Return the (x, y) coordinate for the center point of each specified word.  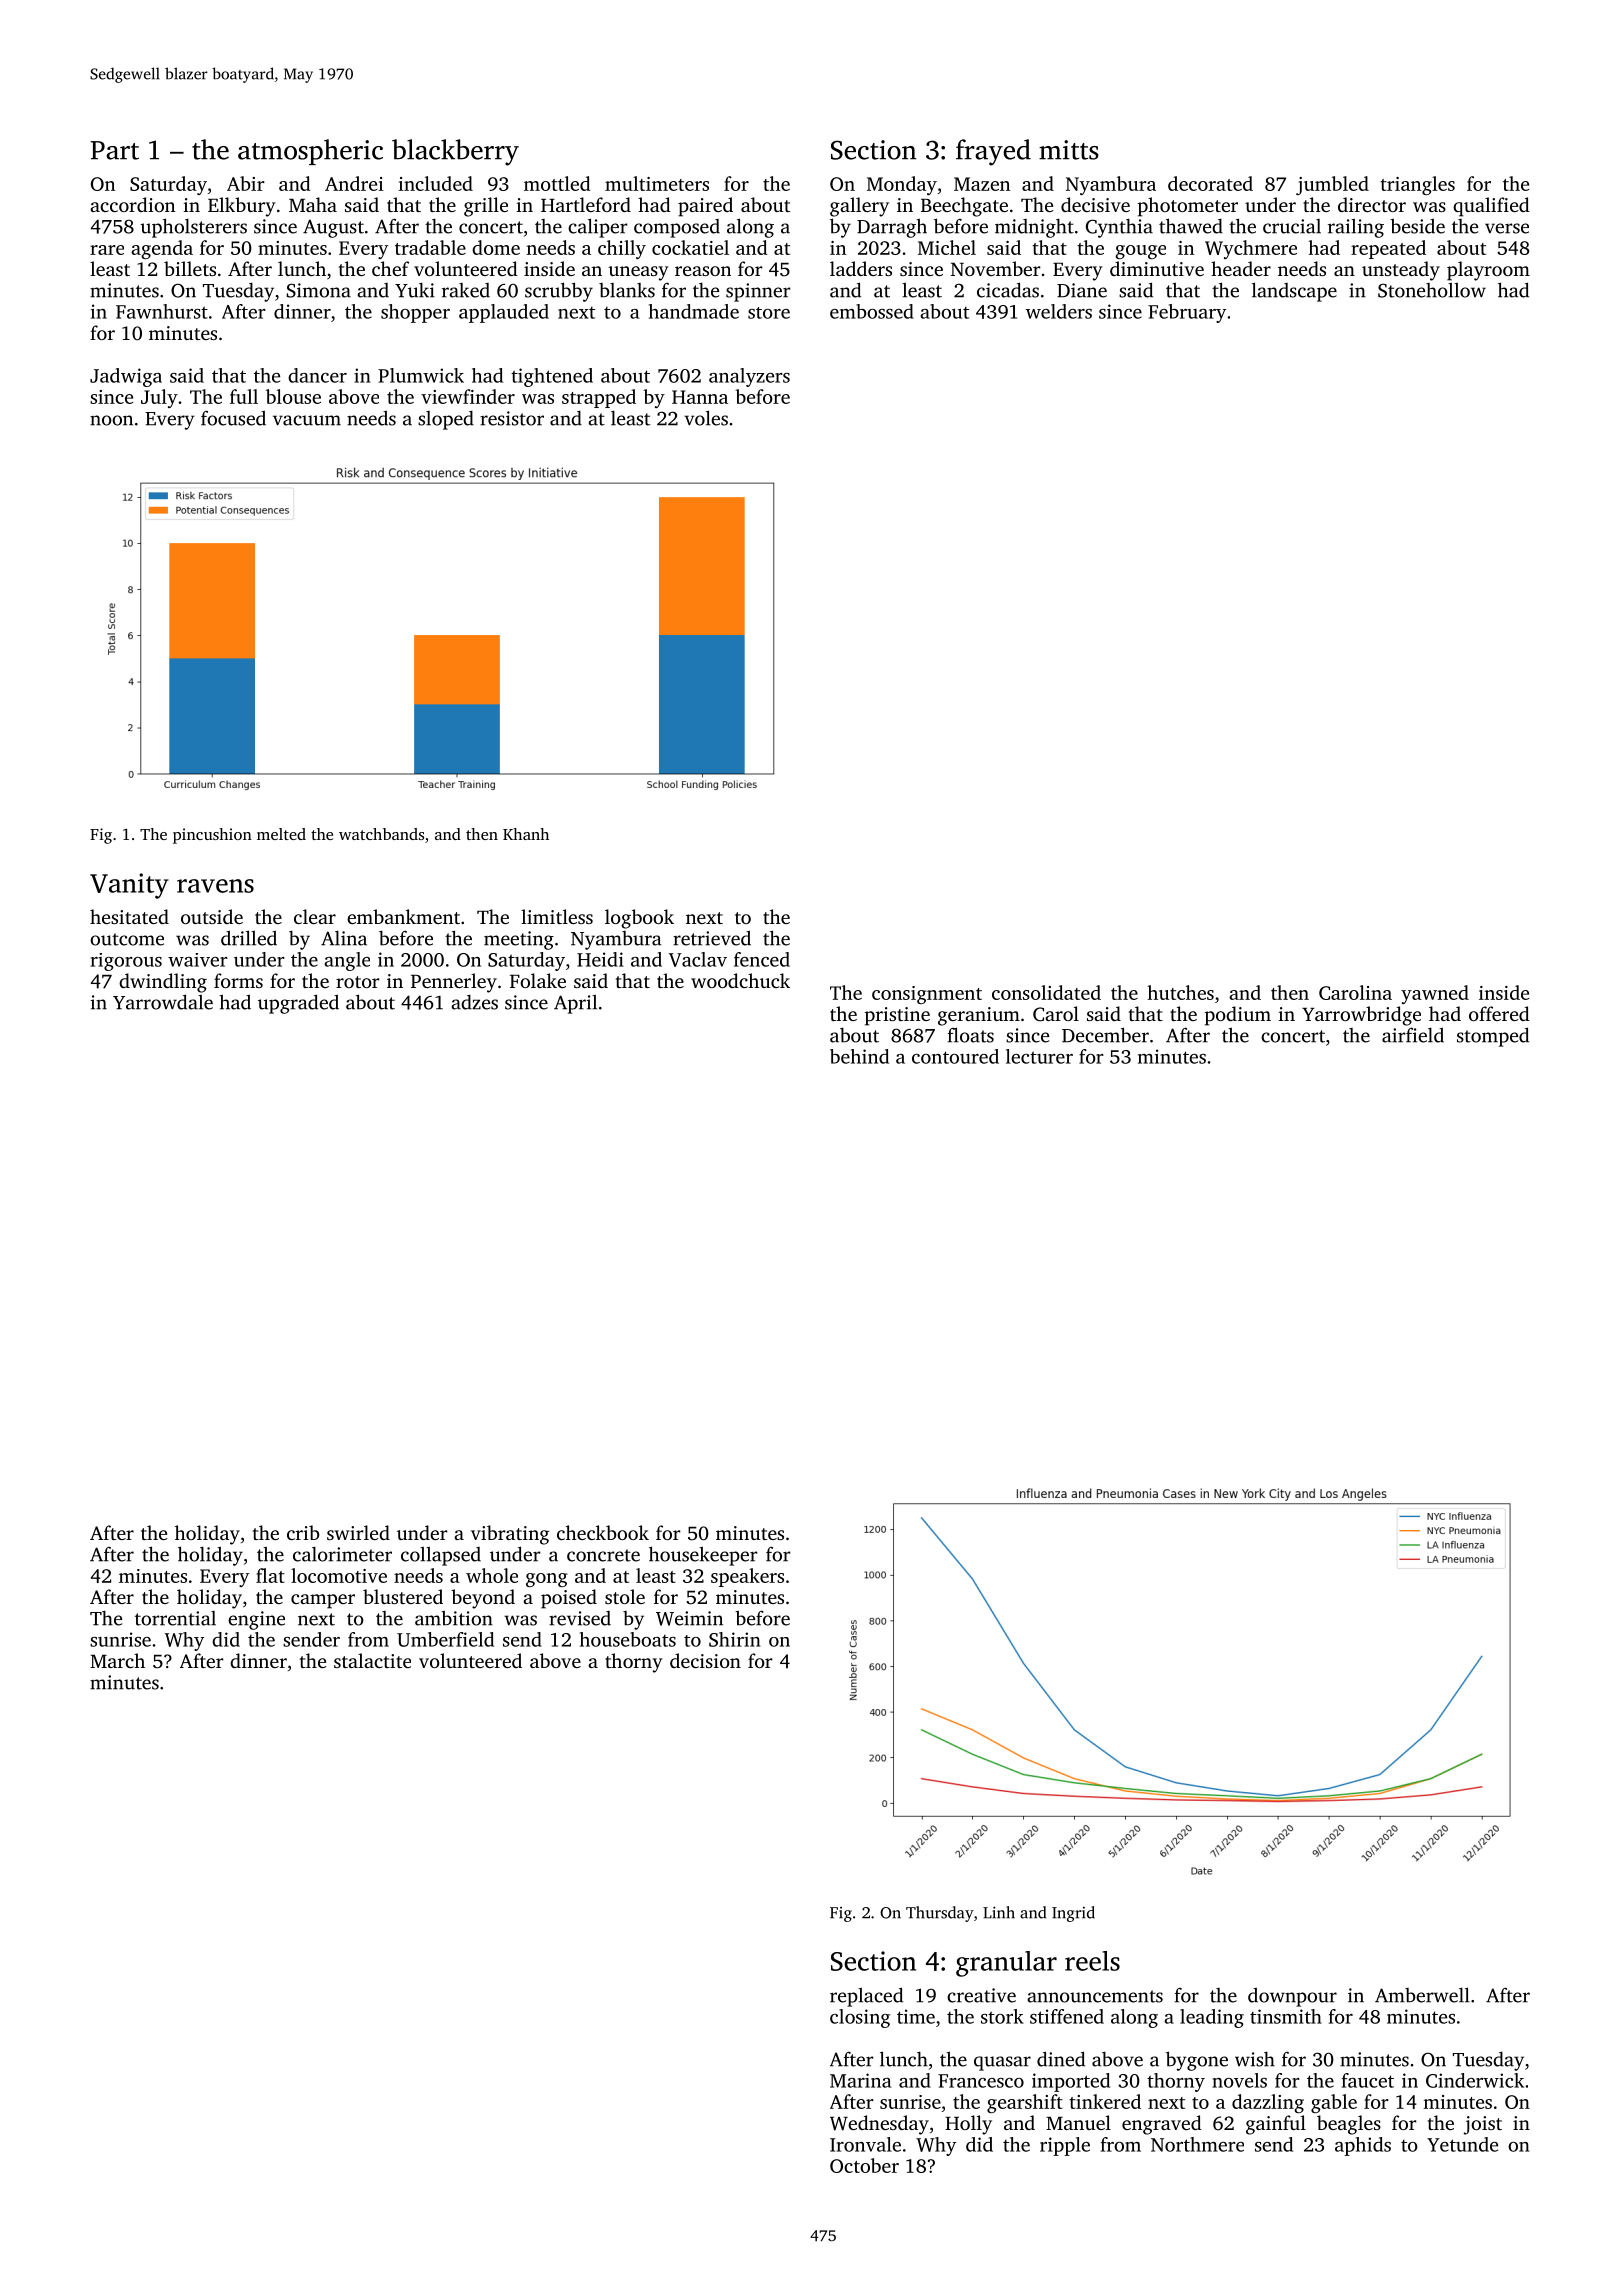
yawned (1435, 994)
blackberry (455, 152)
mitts (1069, 150)
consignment (927, 995)
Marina (860, 2080)
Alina (344, 938)
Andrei (354, 183)
